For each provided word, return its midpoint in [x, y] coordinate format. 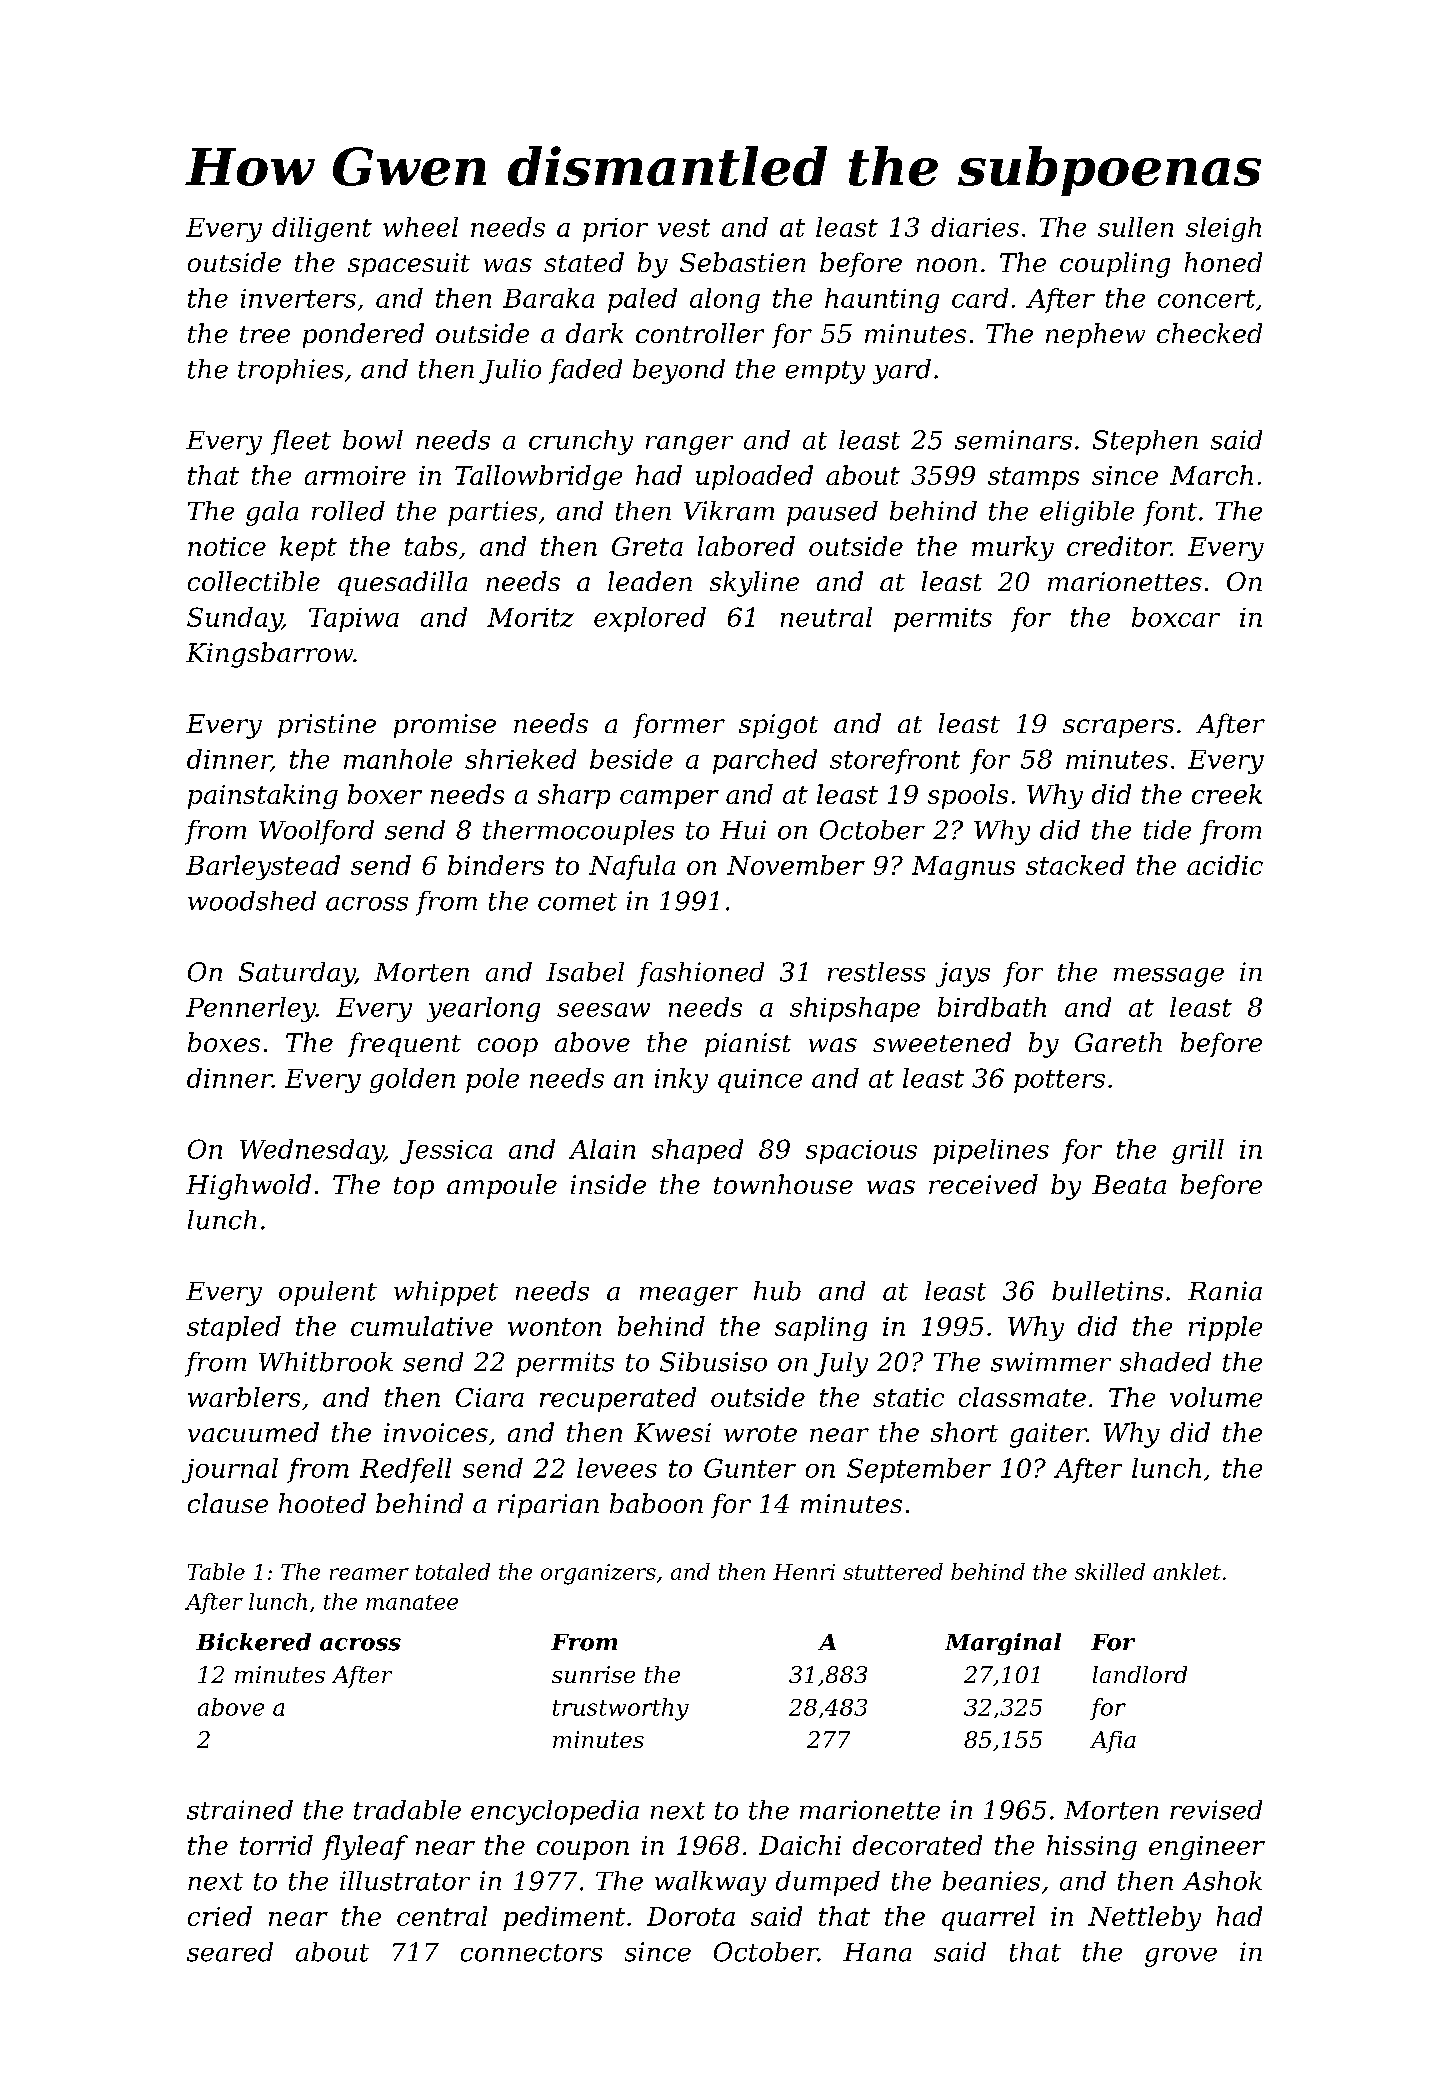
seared [230, 1952]
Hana [877, 1952]
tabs [431, 546]
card [980, 298]
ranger [689, 445]
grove [1181, 1957]
